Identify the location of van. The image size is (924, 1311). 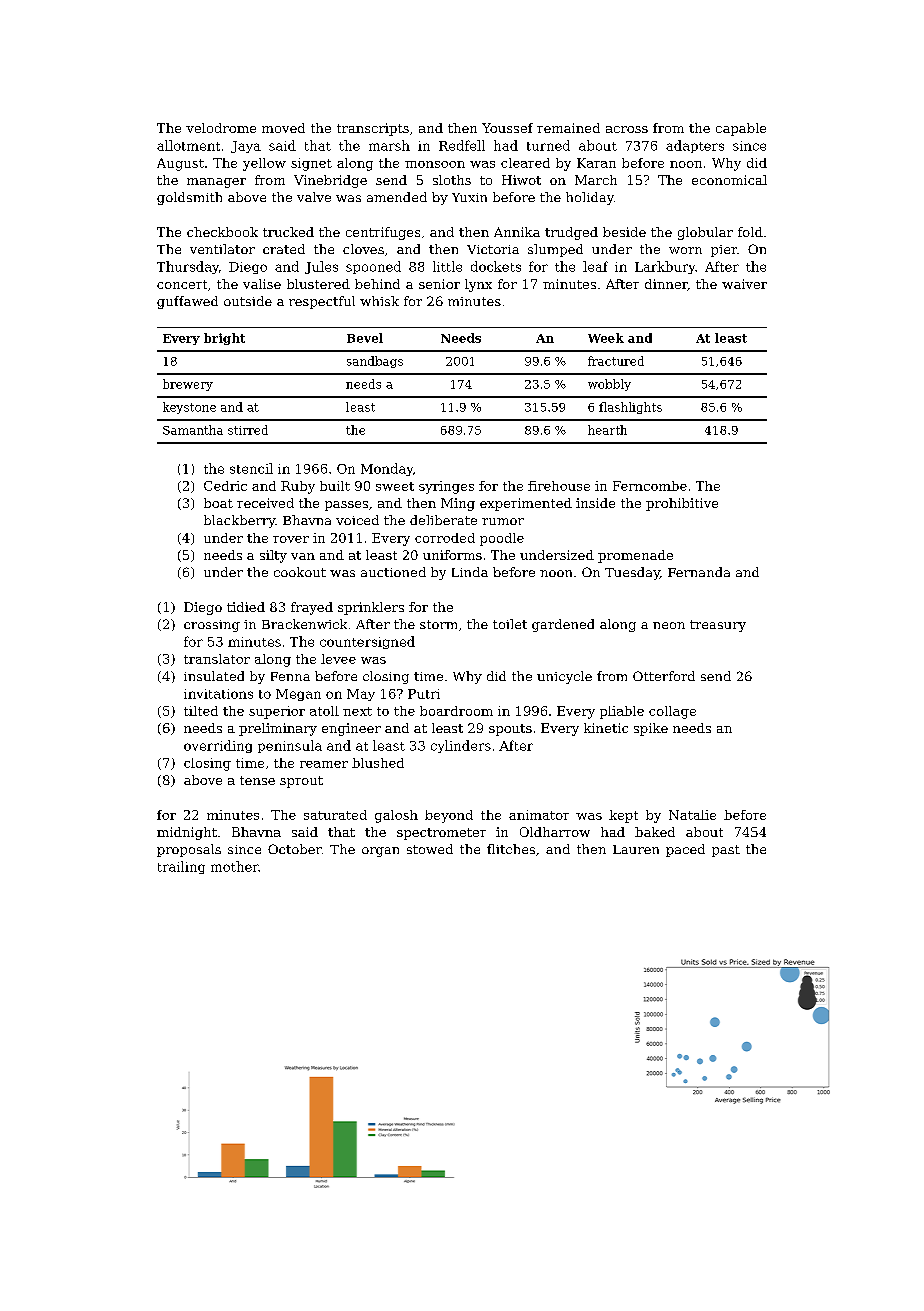
(303, 556).
